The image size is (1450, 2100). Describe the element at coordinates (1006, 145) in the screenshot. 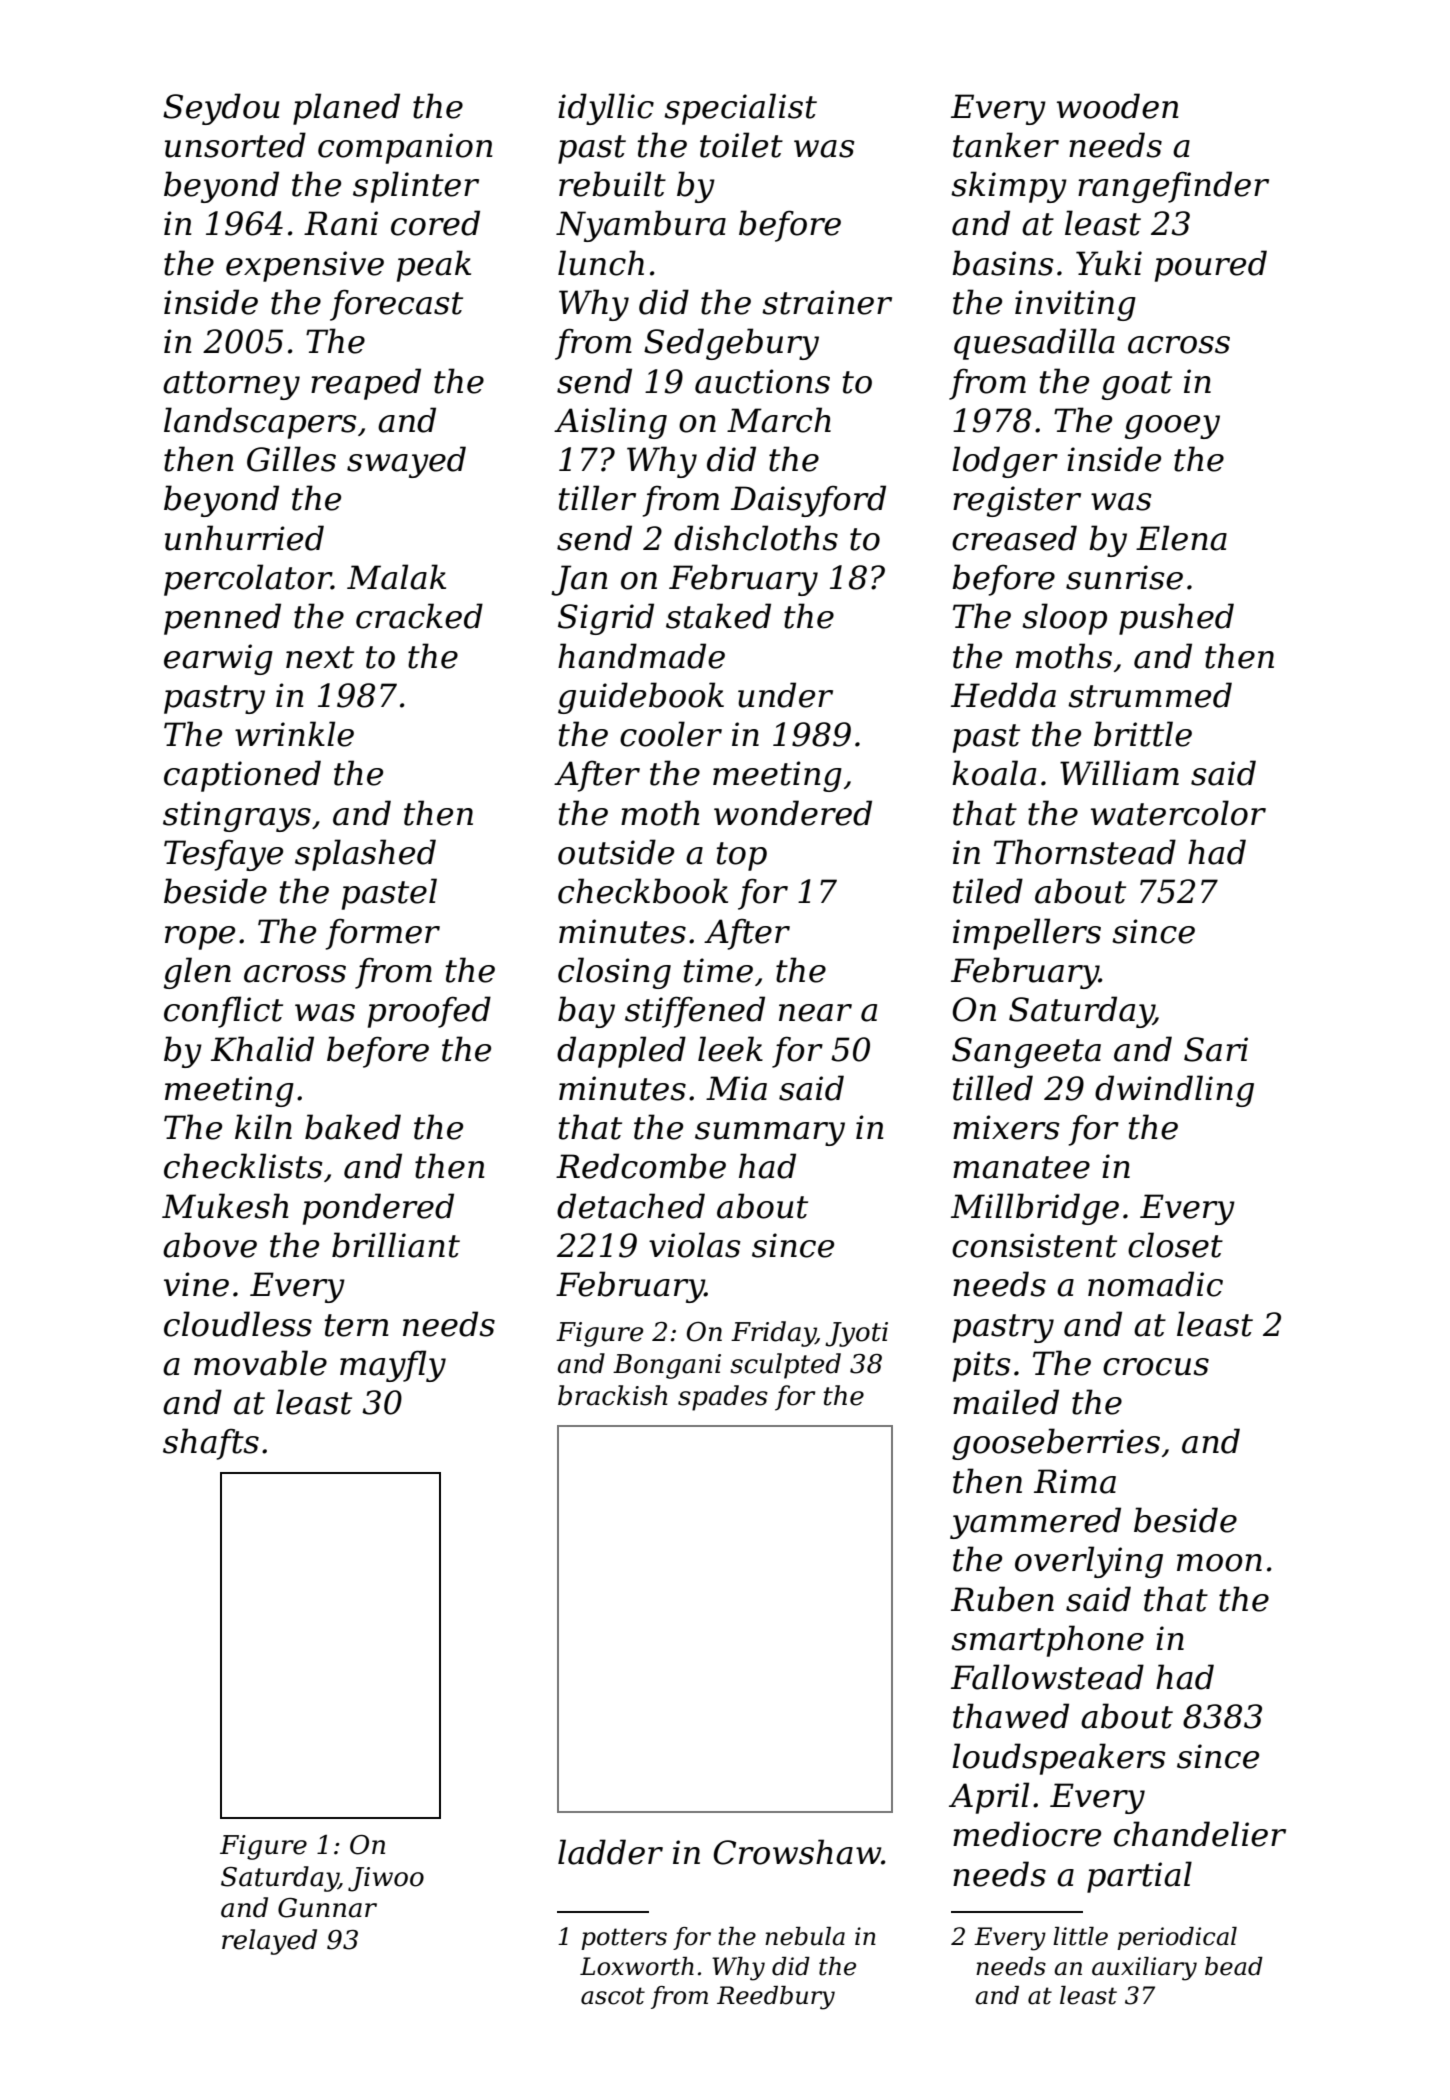

I see `tanker` at that location.
